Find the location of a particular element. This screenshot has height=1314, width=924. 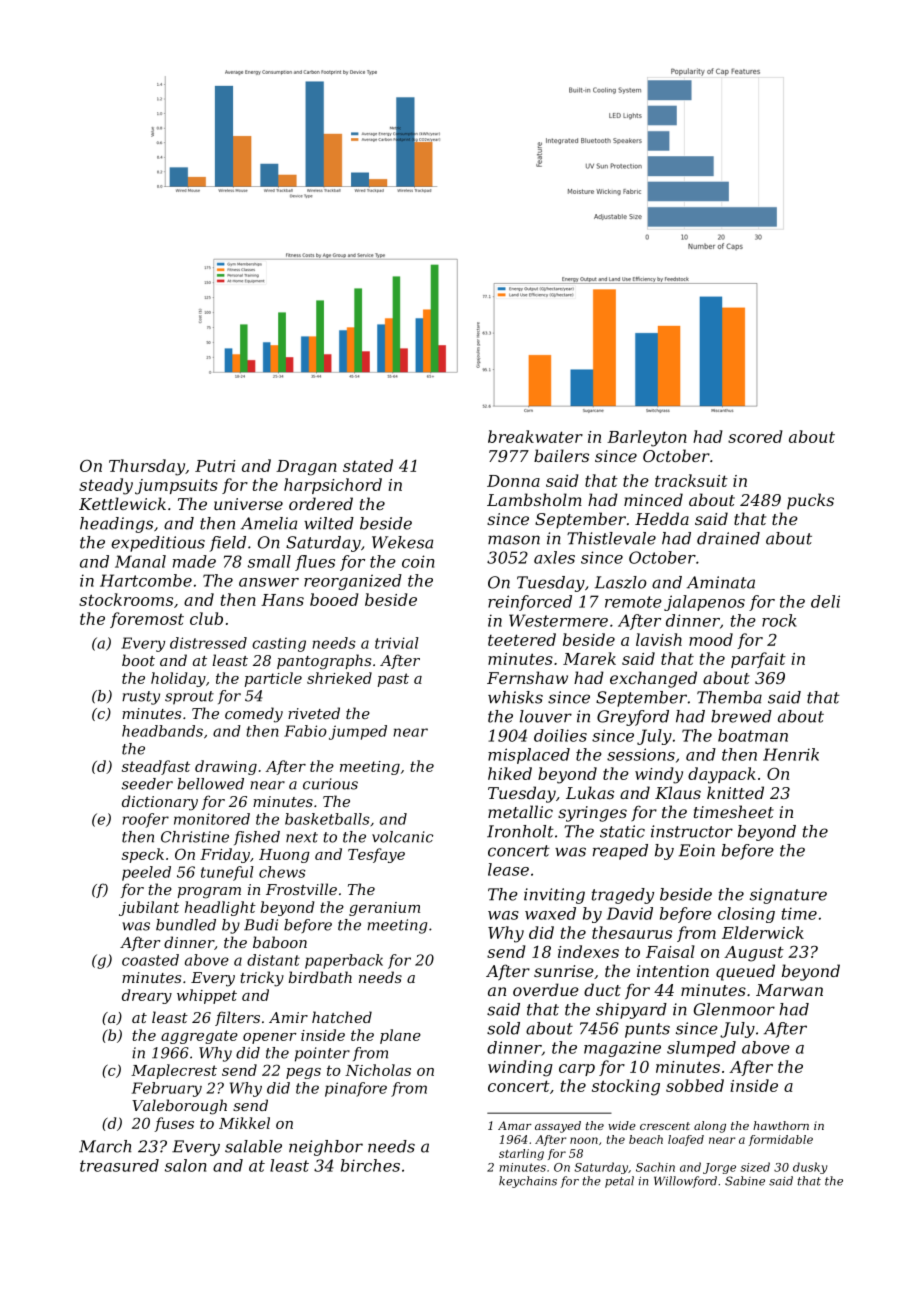

tricky is located at coordinates (262, 979).
